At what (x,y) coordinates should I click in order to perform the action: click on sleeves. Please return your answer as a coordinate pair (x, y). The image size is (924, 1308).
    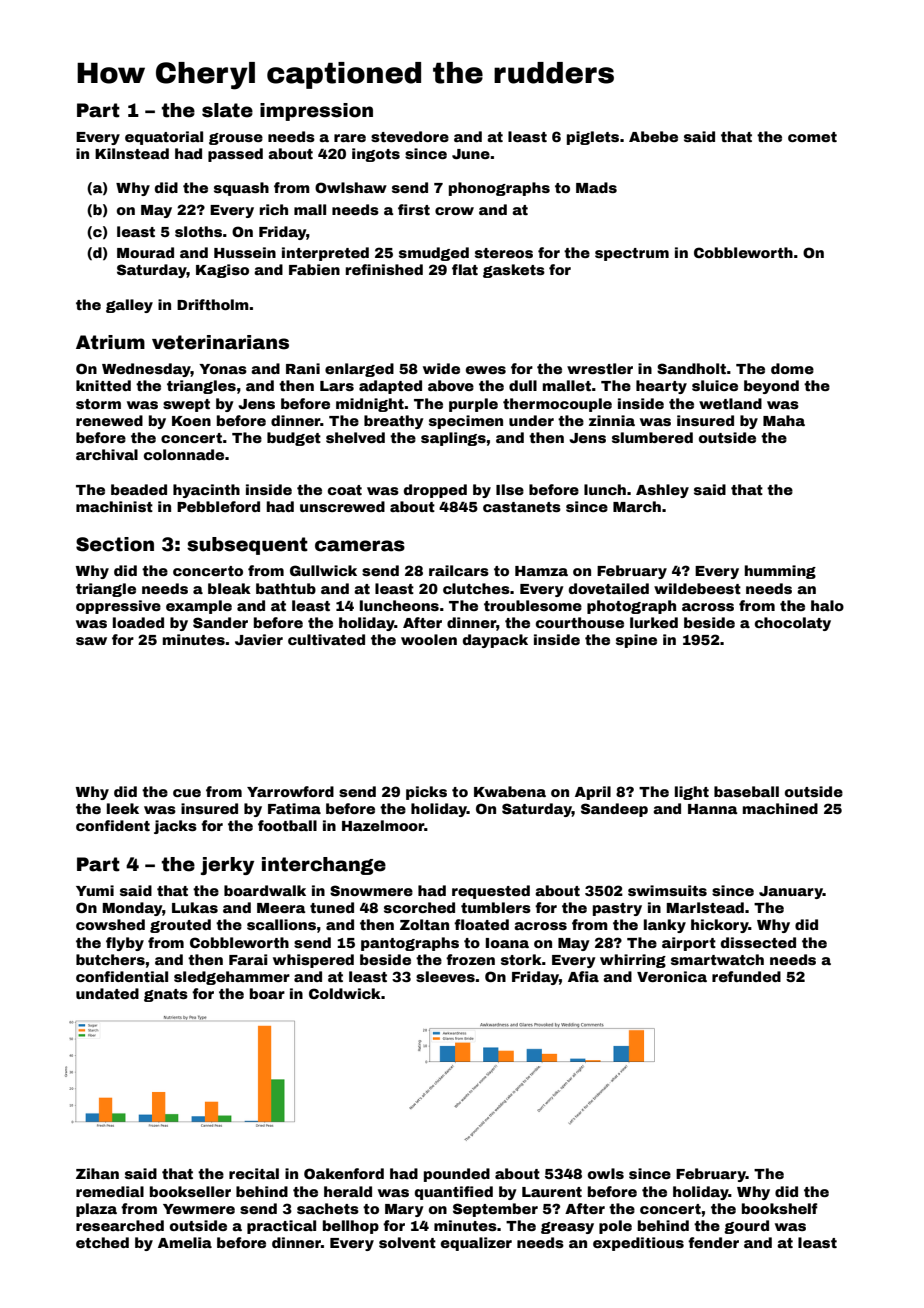
    Looking at the image, I should click on (445, 976).
